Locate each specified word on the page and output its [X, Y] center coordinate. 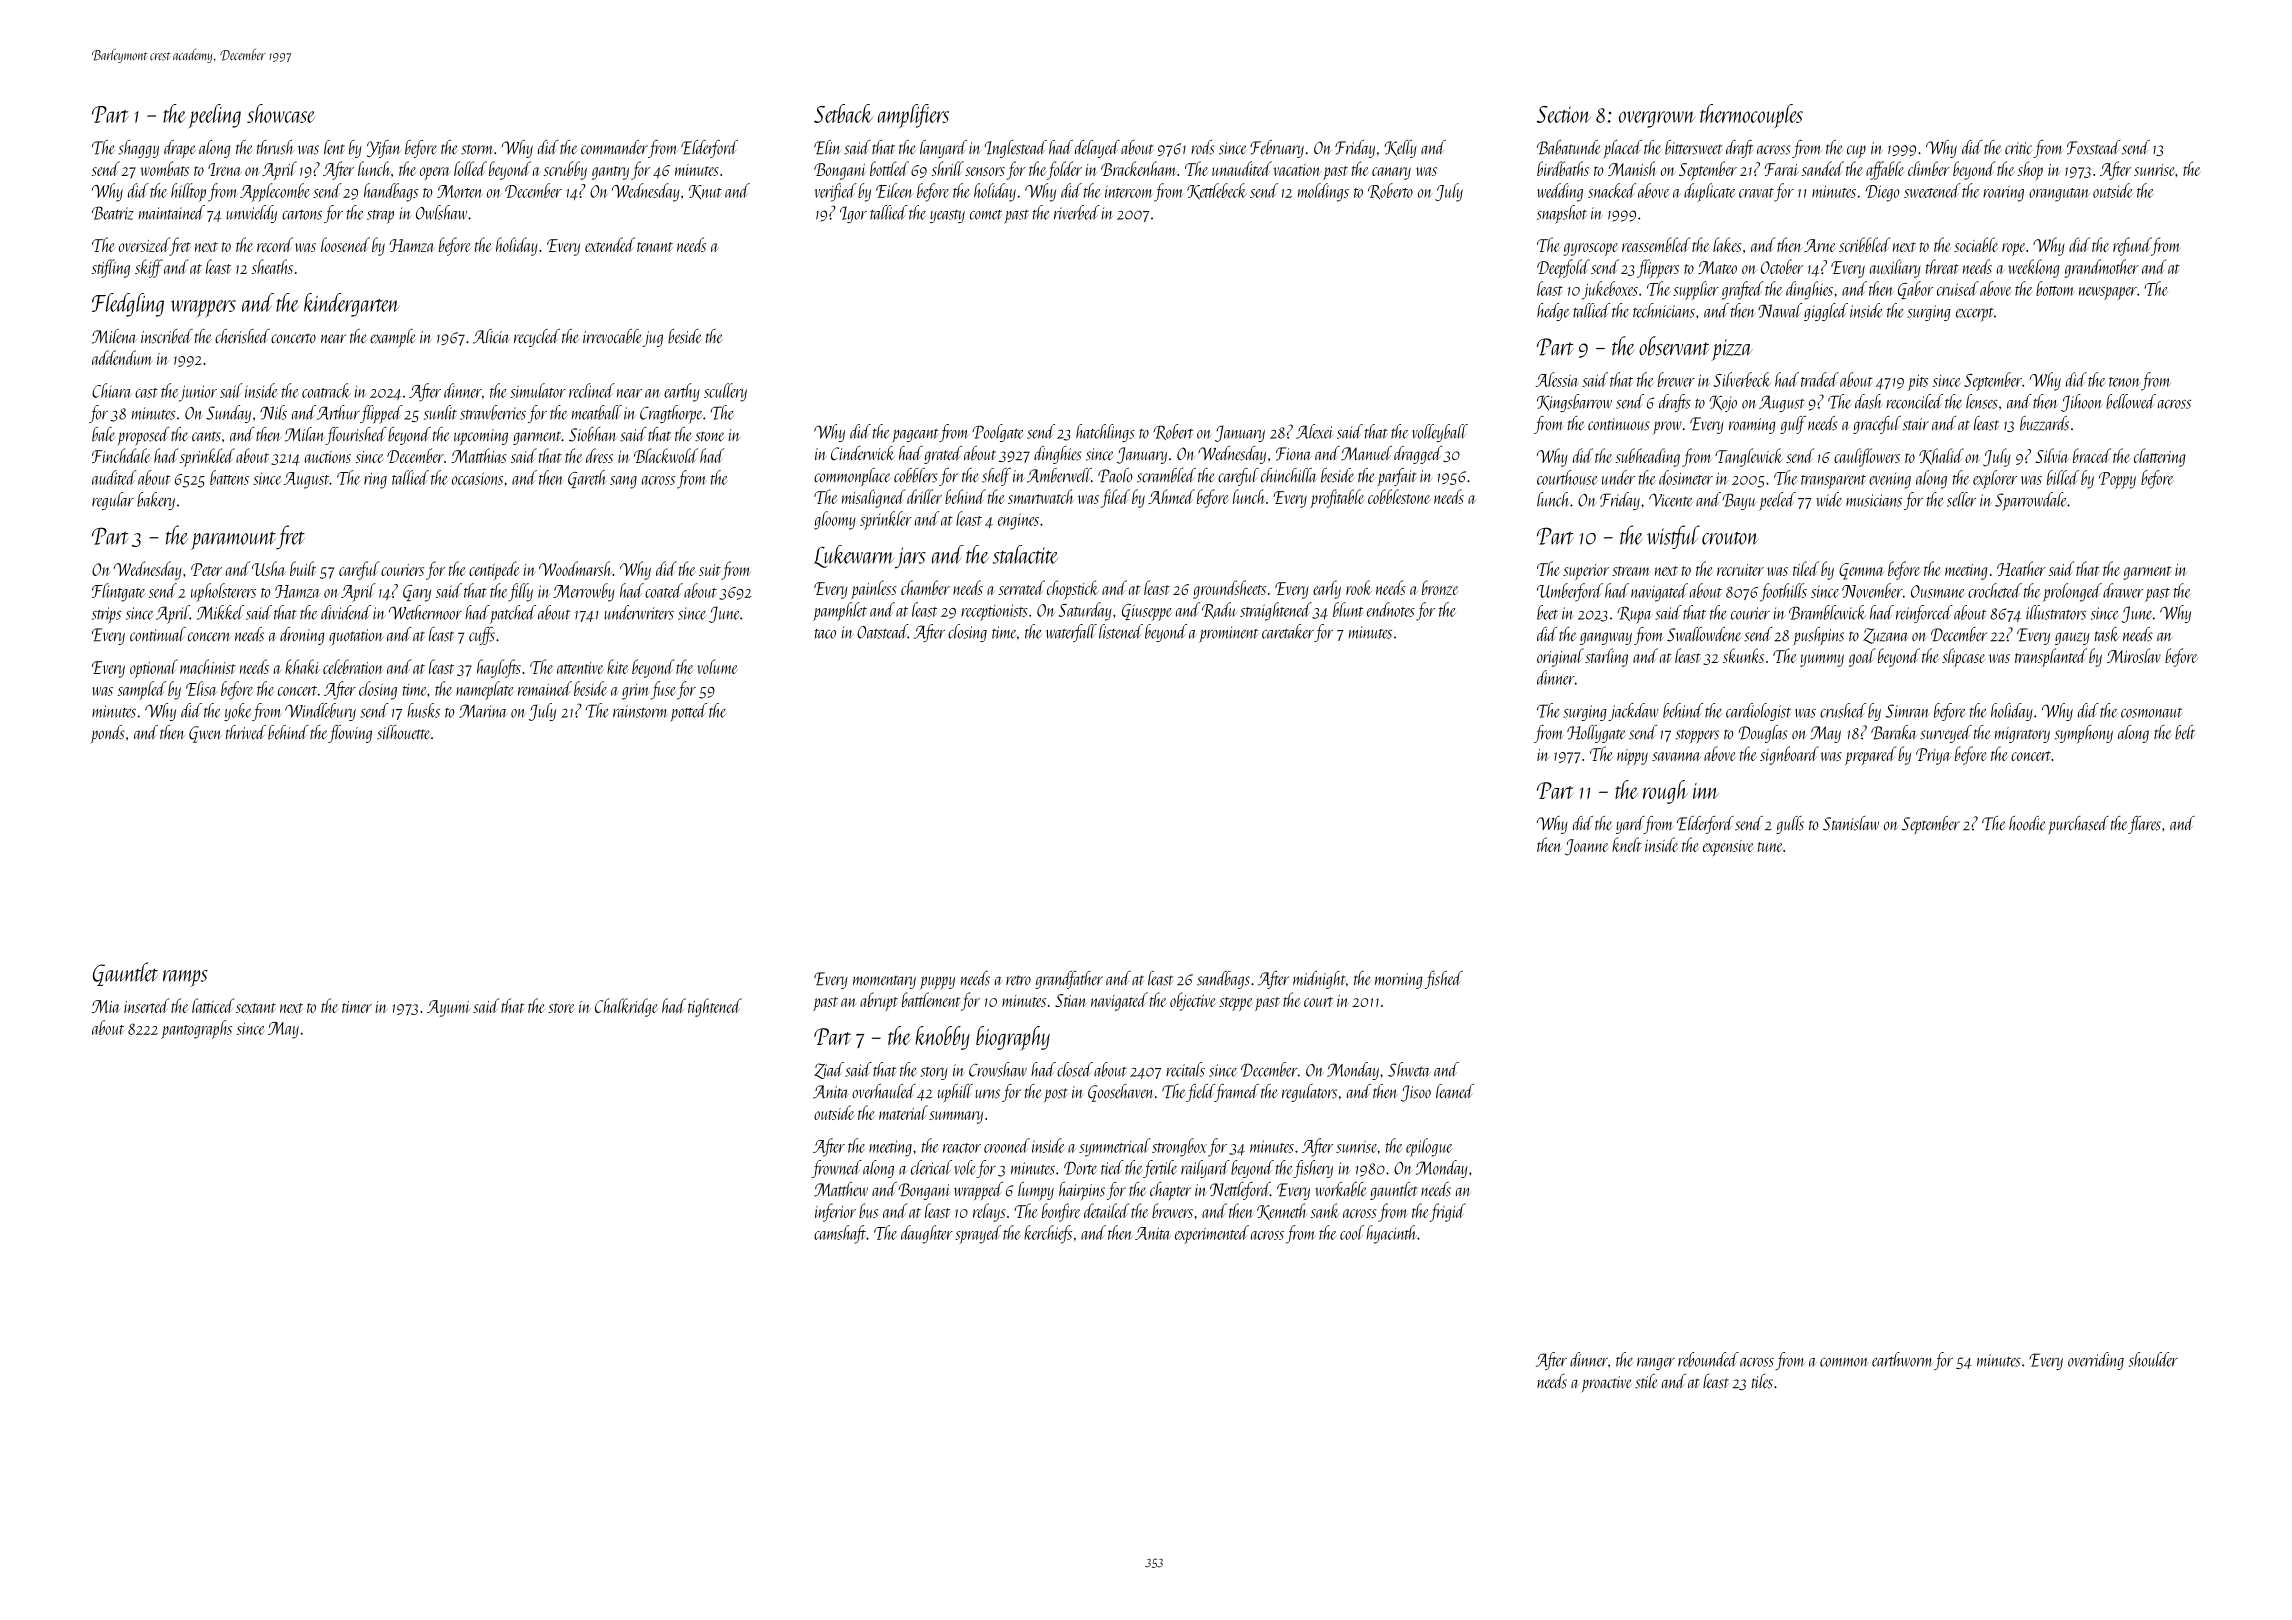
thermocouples [1751, 116]
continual [158, 634]
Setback [843, 113]
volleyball [1440, 433]
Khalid [1941, 456]
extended [610, 244]
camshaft [840, 1234]
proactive [1606, 1384]
